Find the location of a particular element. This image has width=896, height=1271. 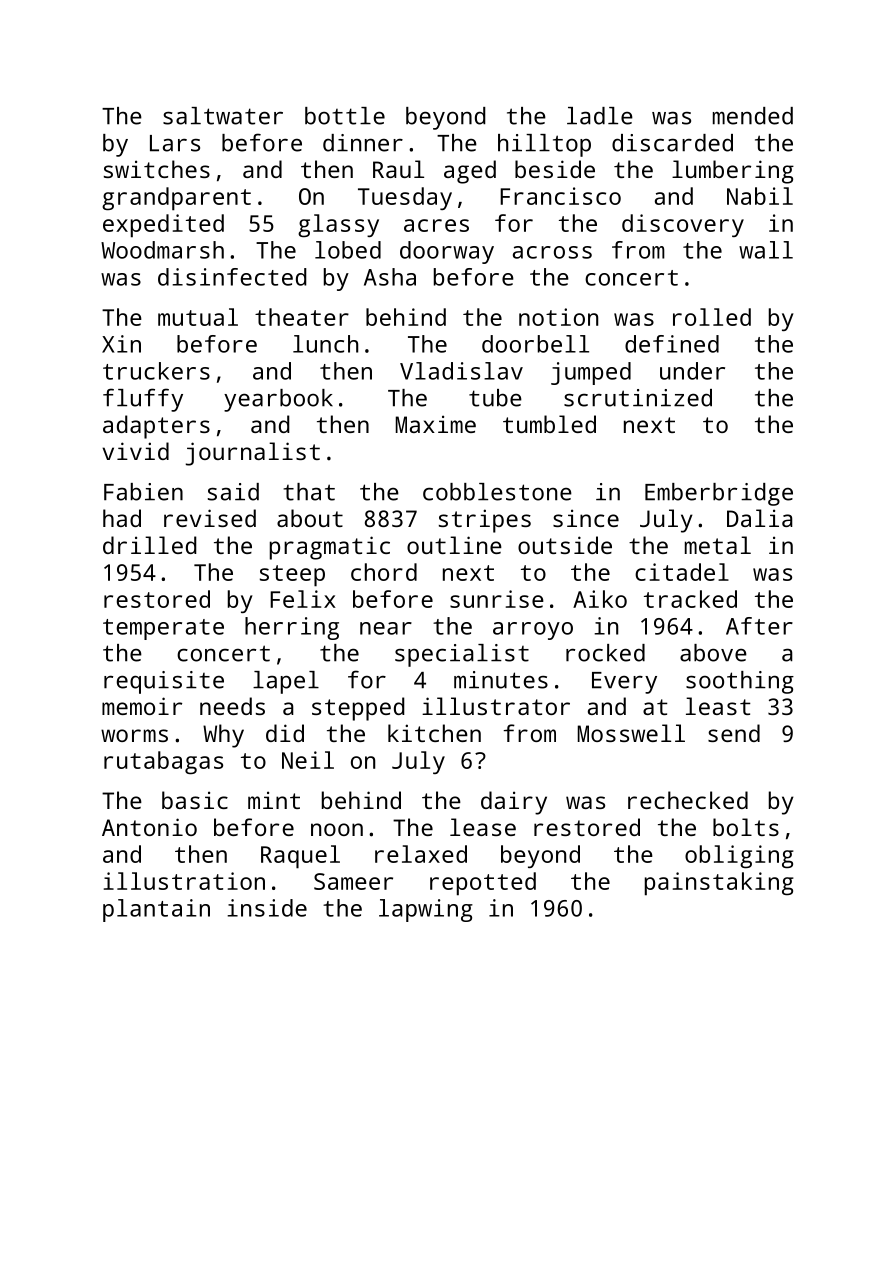

lapwing is located at coordinates (426, 910).
